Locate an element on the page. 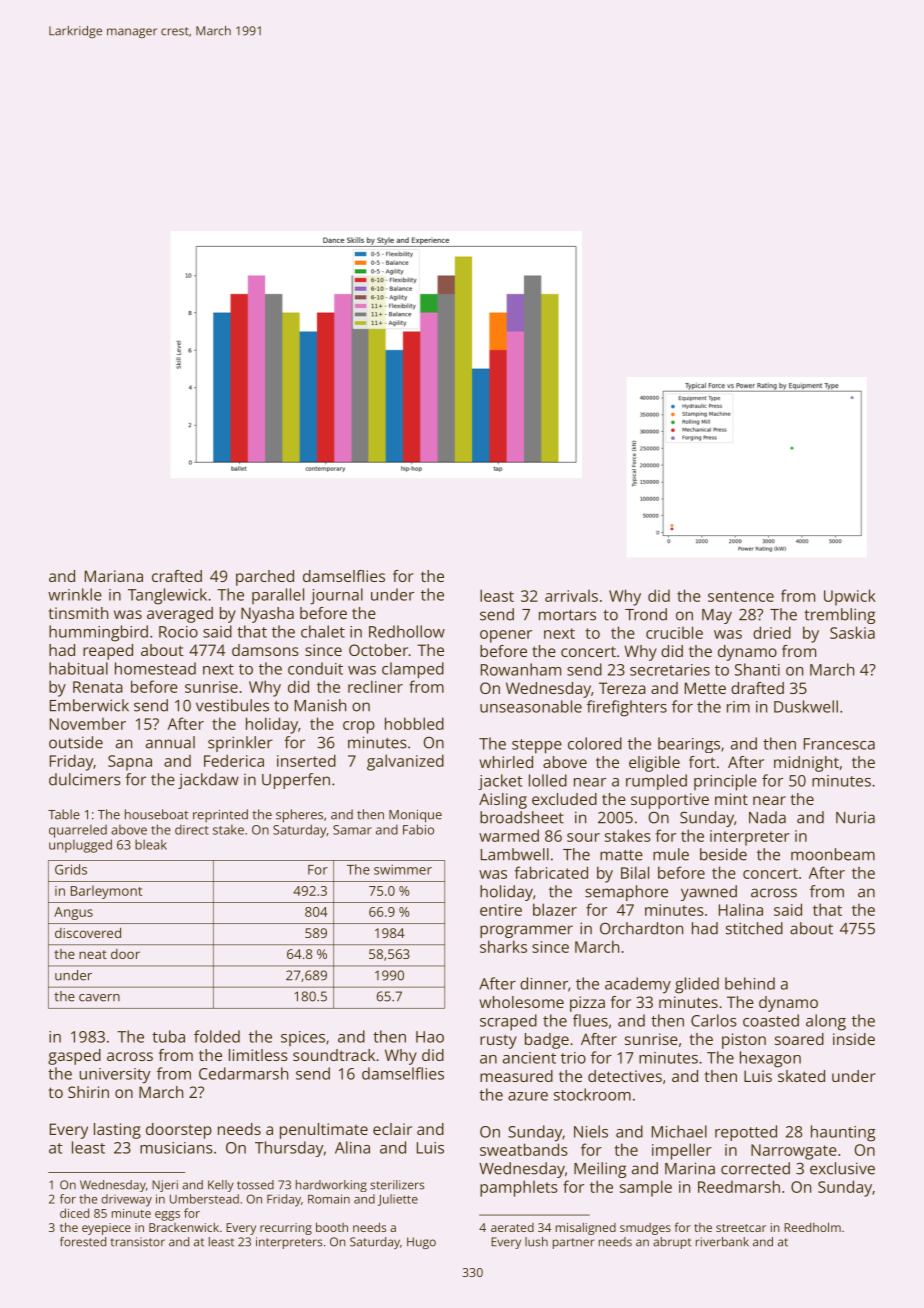 The height and width of the image is (1308, 924). crucible is located at coordinates (674, 632).
